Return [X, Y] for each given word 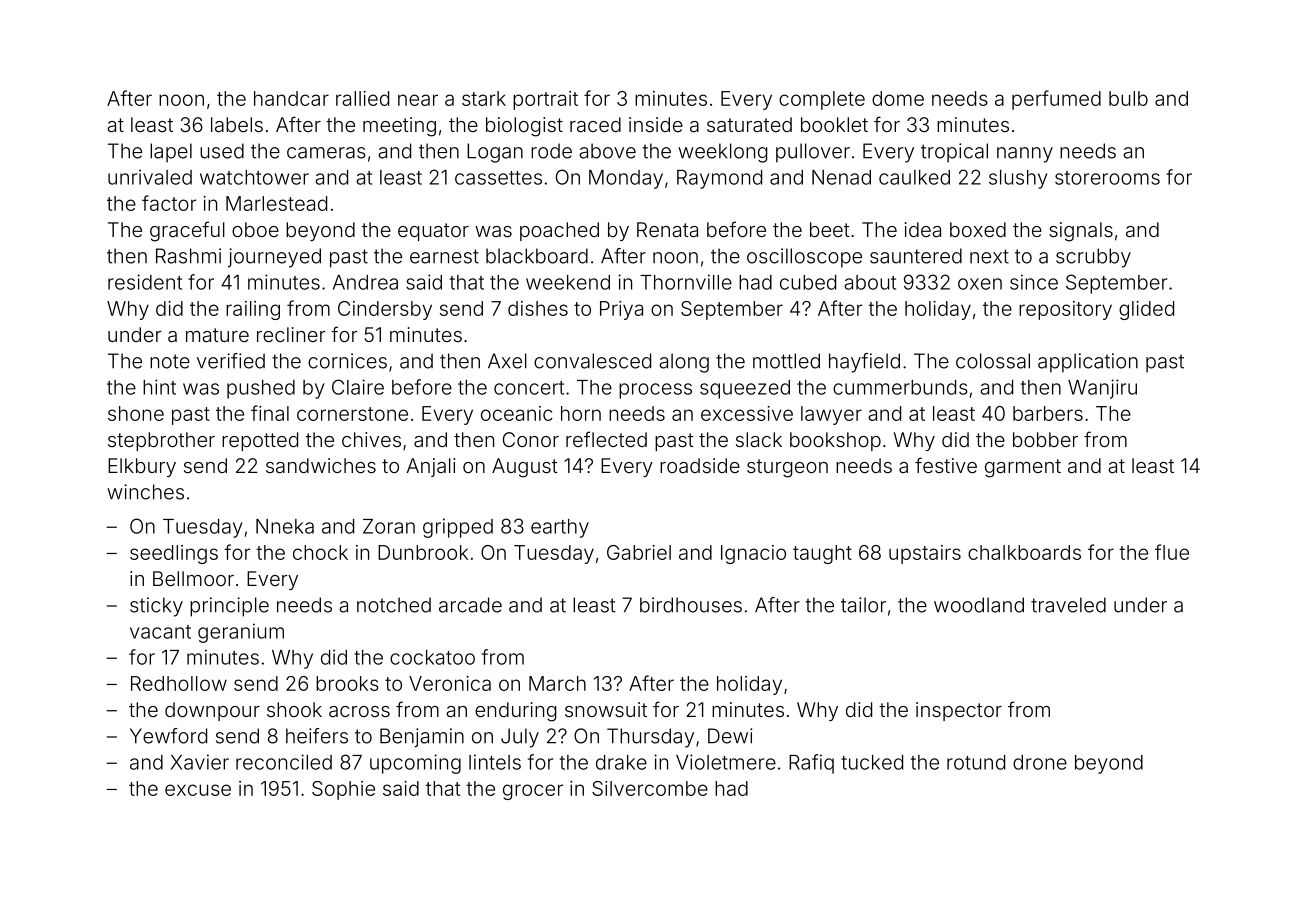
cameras [326, 153]
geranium [241, 633]
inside [656, 124]
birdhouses [691, 605]
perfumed [1056, 100]
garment [1023, 468]
